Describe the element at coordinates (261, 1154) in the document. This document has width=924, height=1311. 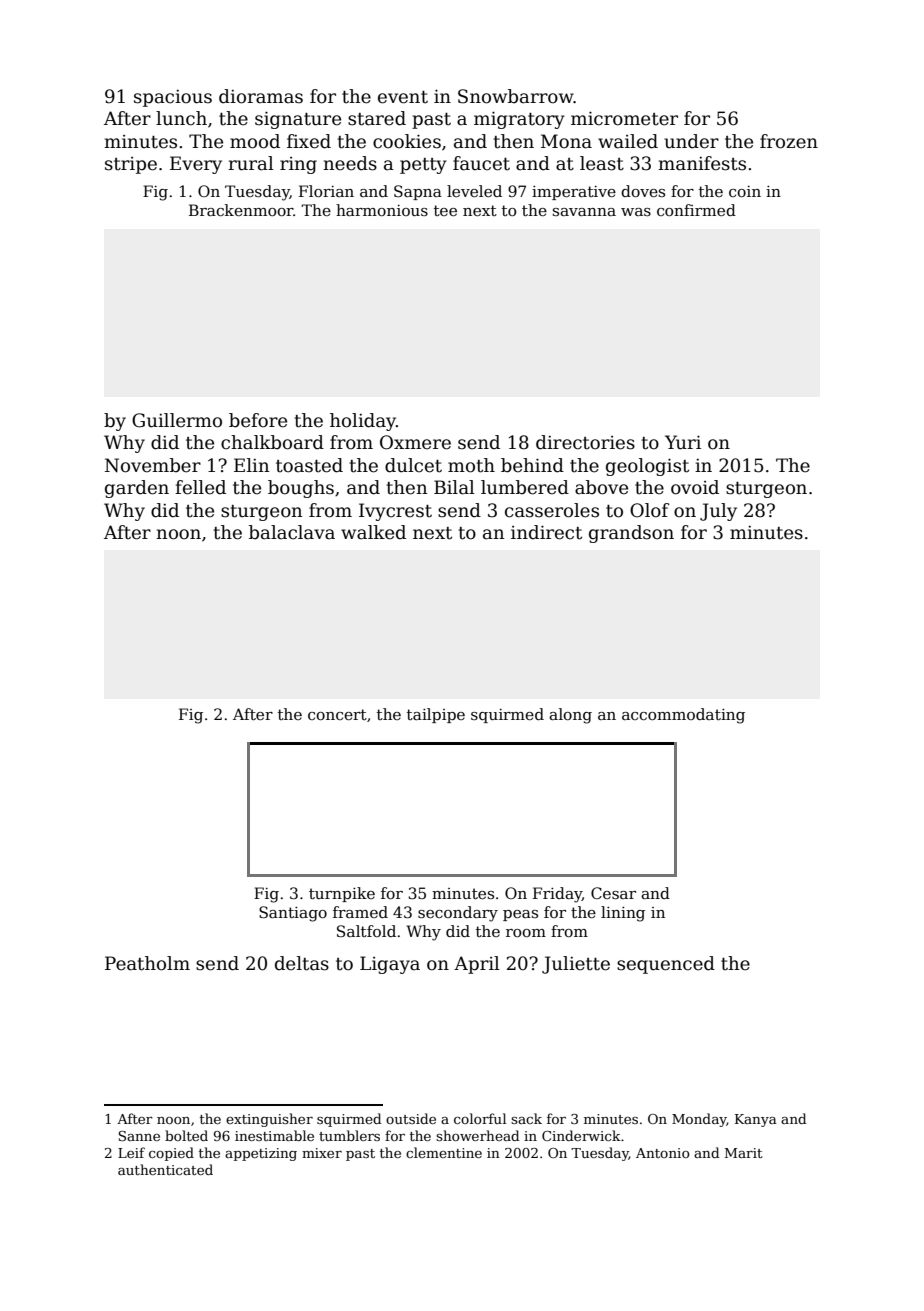
I see `appetizing` at that location.
